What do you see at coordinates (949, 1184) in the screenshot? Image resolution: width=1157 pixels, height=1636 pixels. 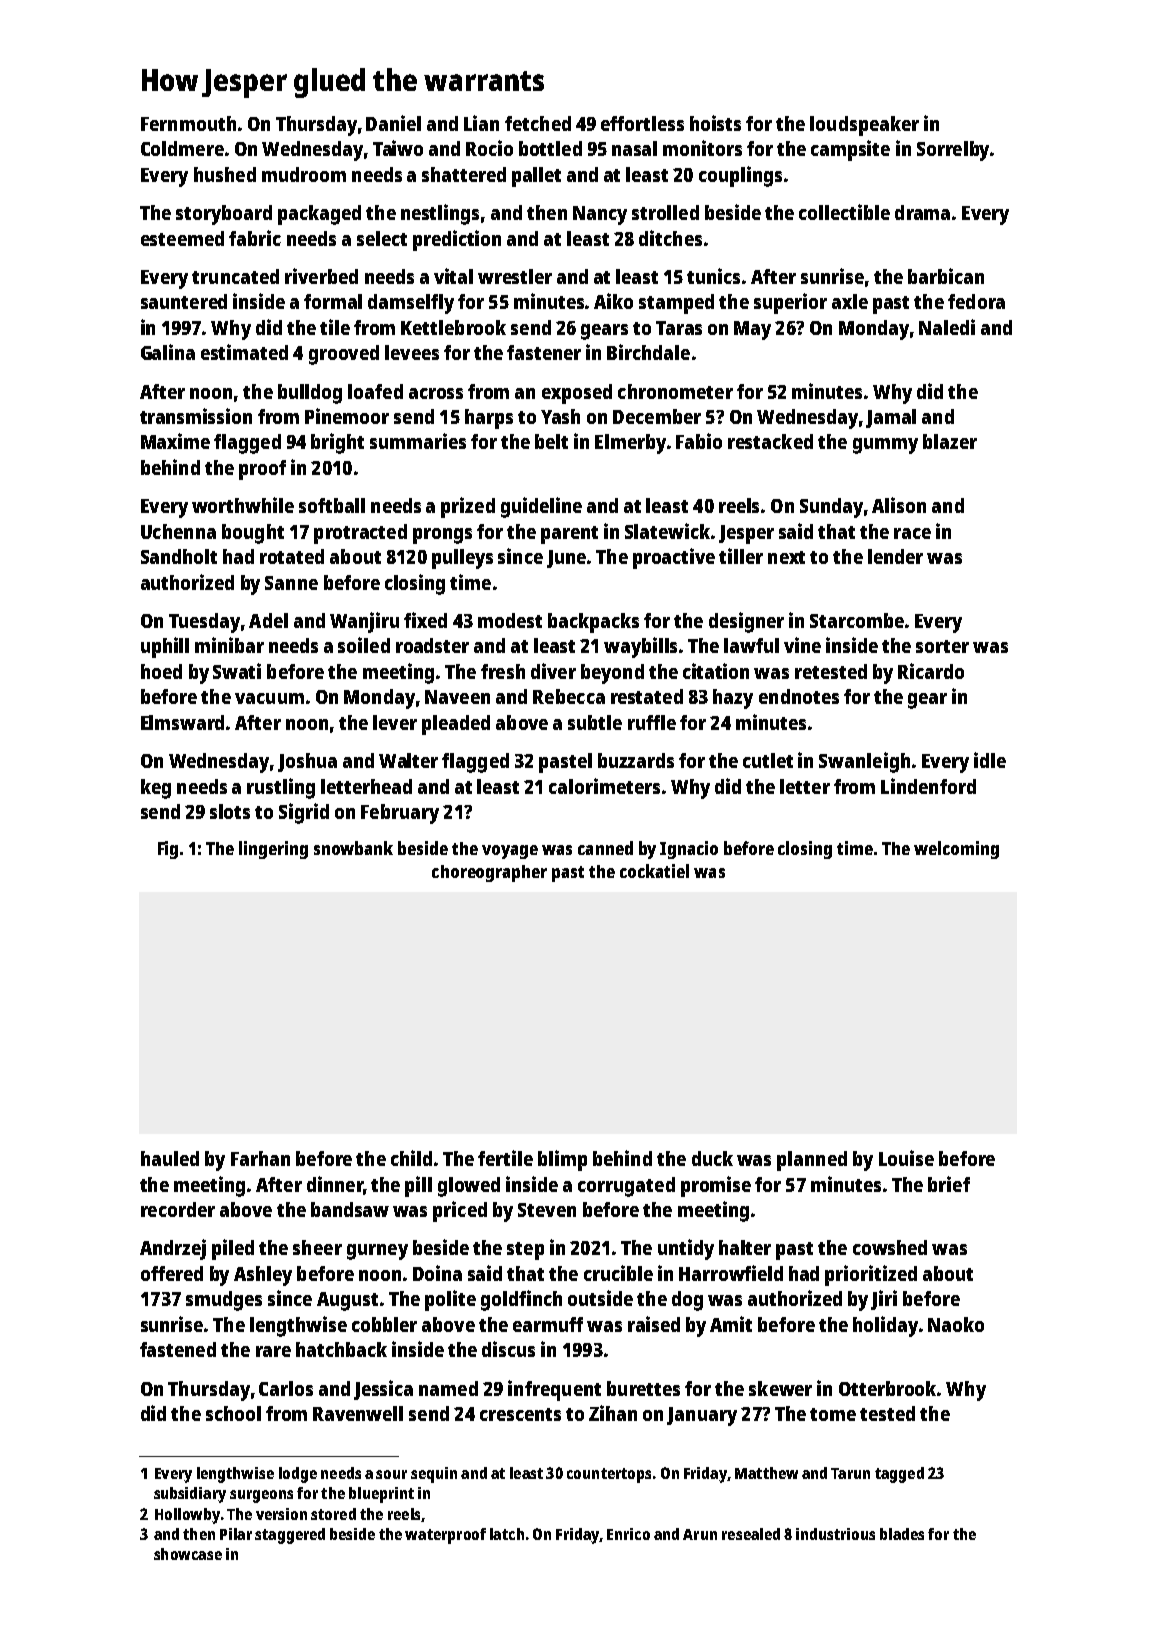 I see `brief` at bounding box center [949, 1184].
